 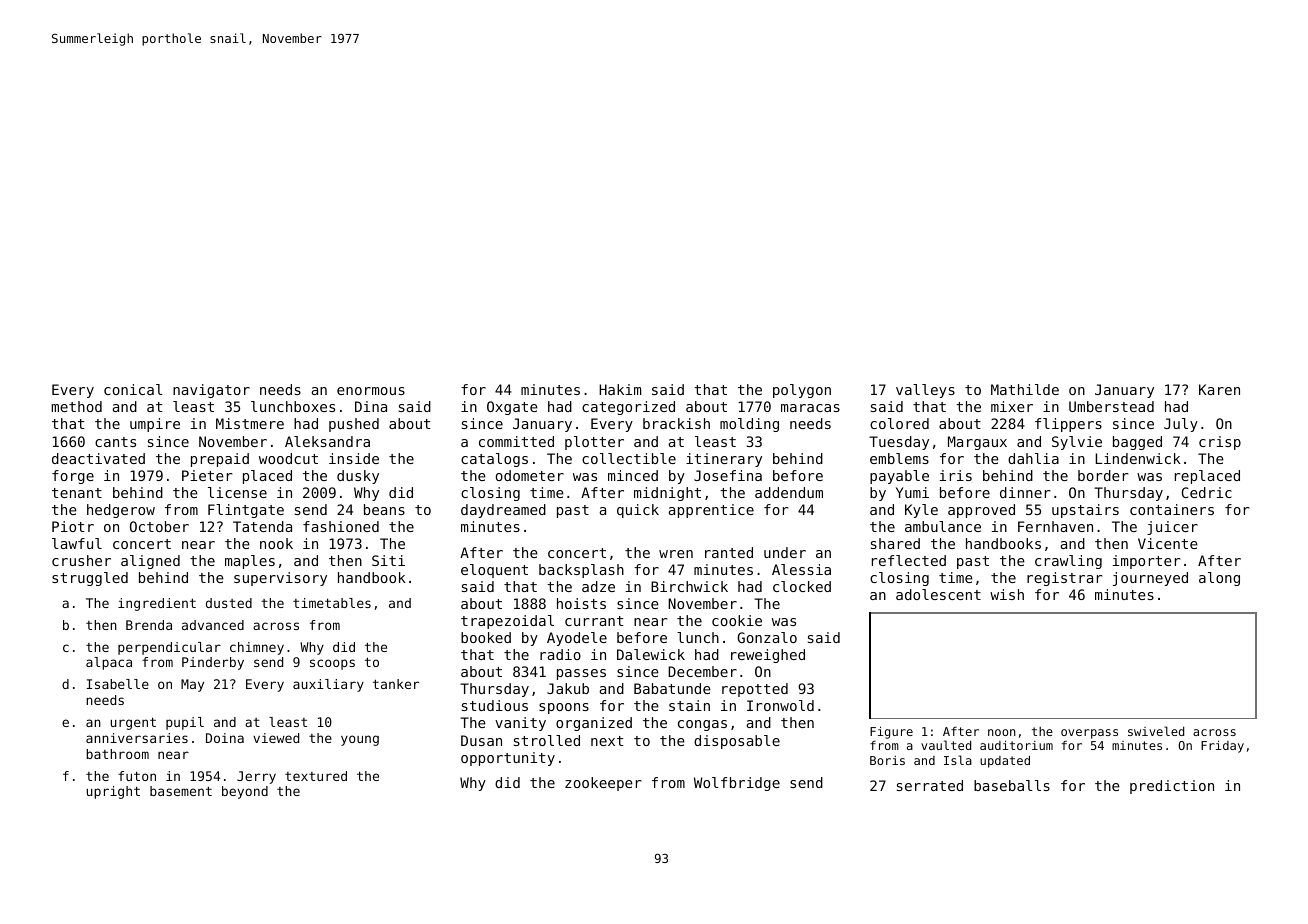 What do you see at coordinates (1156, 731) in the screenshot?
I see `swiveled` at bounding box center [1156, 731].
